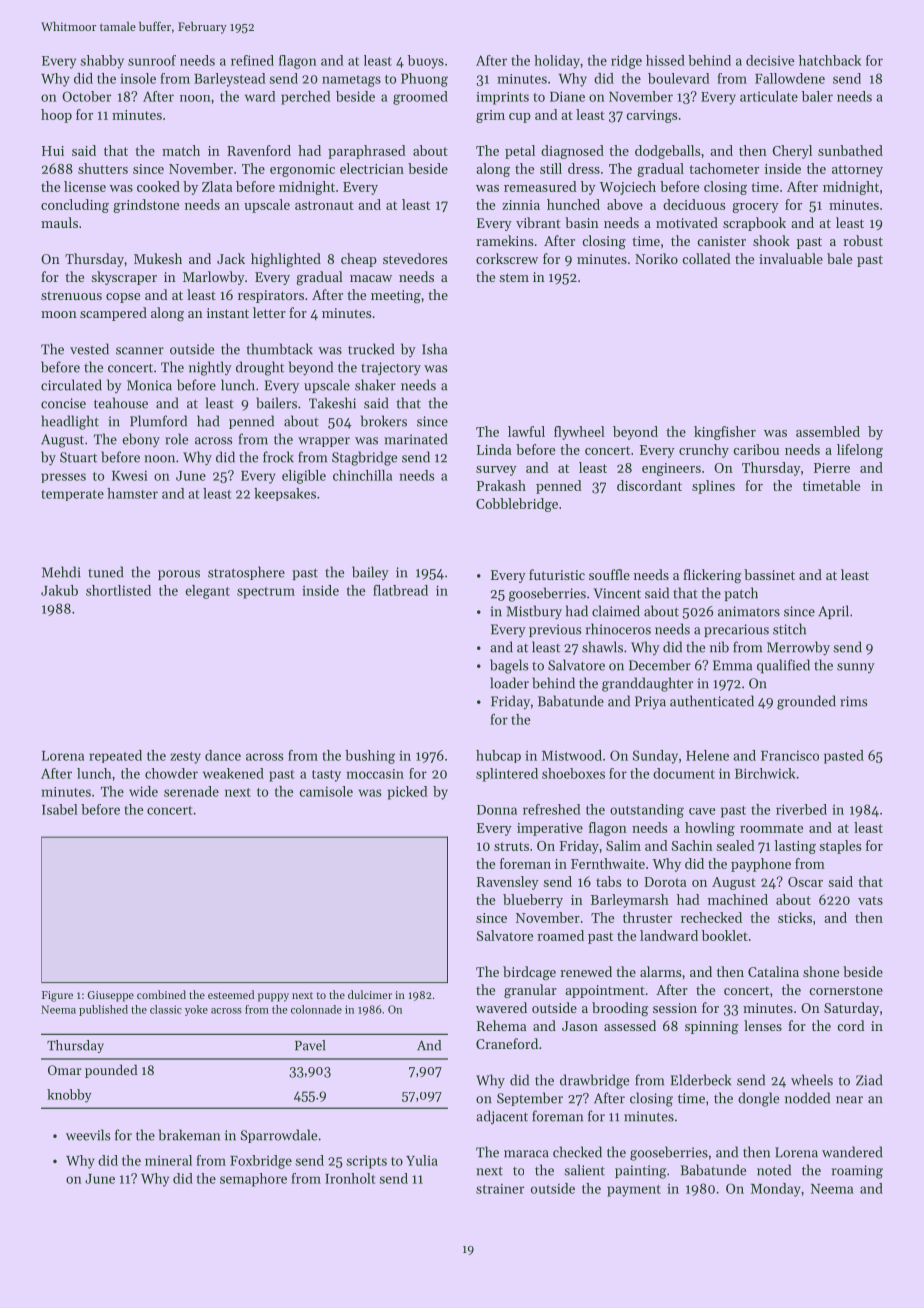 This image has height=1308, width=924. Describe the element at coordinates (806, 702) in the image. I see `grounded` at that location.
